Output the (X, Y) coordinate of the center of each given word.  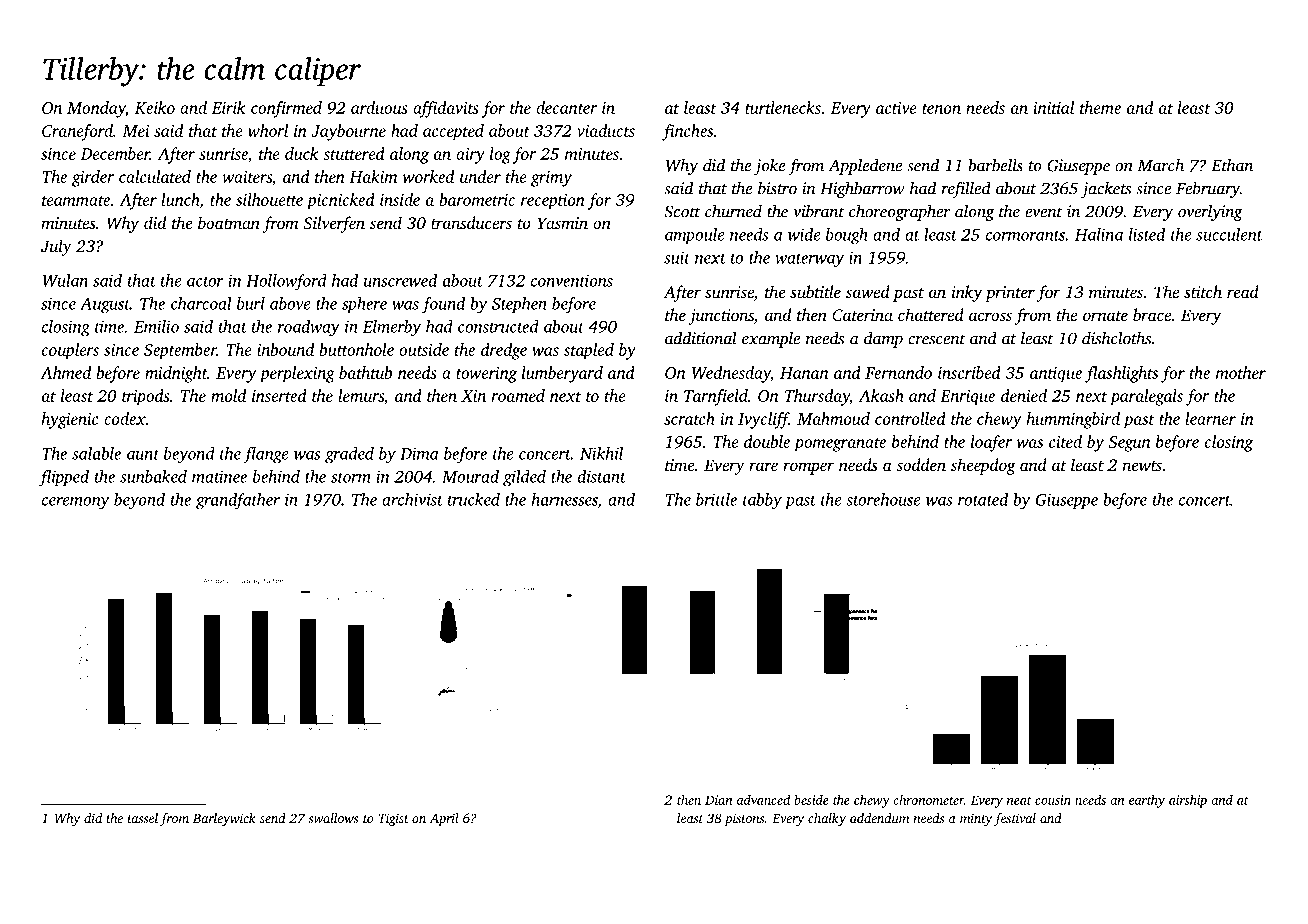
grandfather (238, 501)
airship (1188, 801)
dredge (504, 351)
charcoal (201, 303)
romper (808, 468)
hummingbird (1073, 420)
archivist (412, 499)
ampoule (695, 236)
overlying (1210, 212)
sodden (921, 464)
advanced (763, 799)
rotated (983, 499)
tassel (143, 818)
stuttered (354, 153)
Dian (718, 800)
